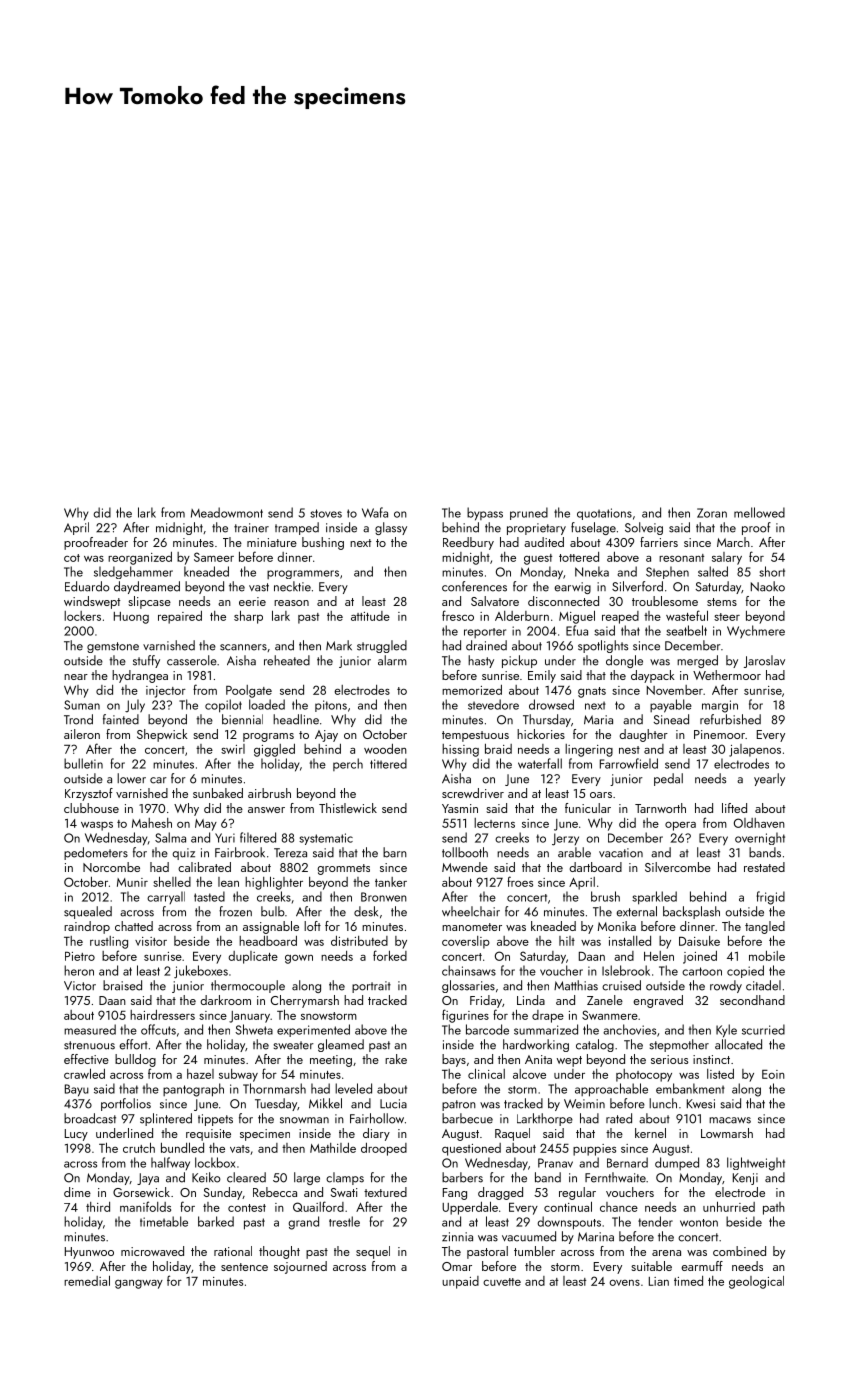 The width and height of the page is (849, 1400). I want to click on offcuts, so click(158, 1029).
